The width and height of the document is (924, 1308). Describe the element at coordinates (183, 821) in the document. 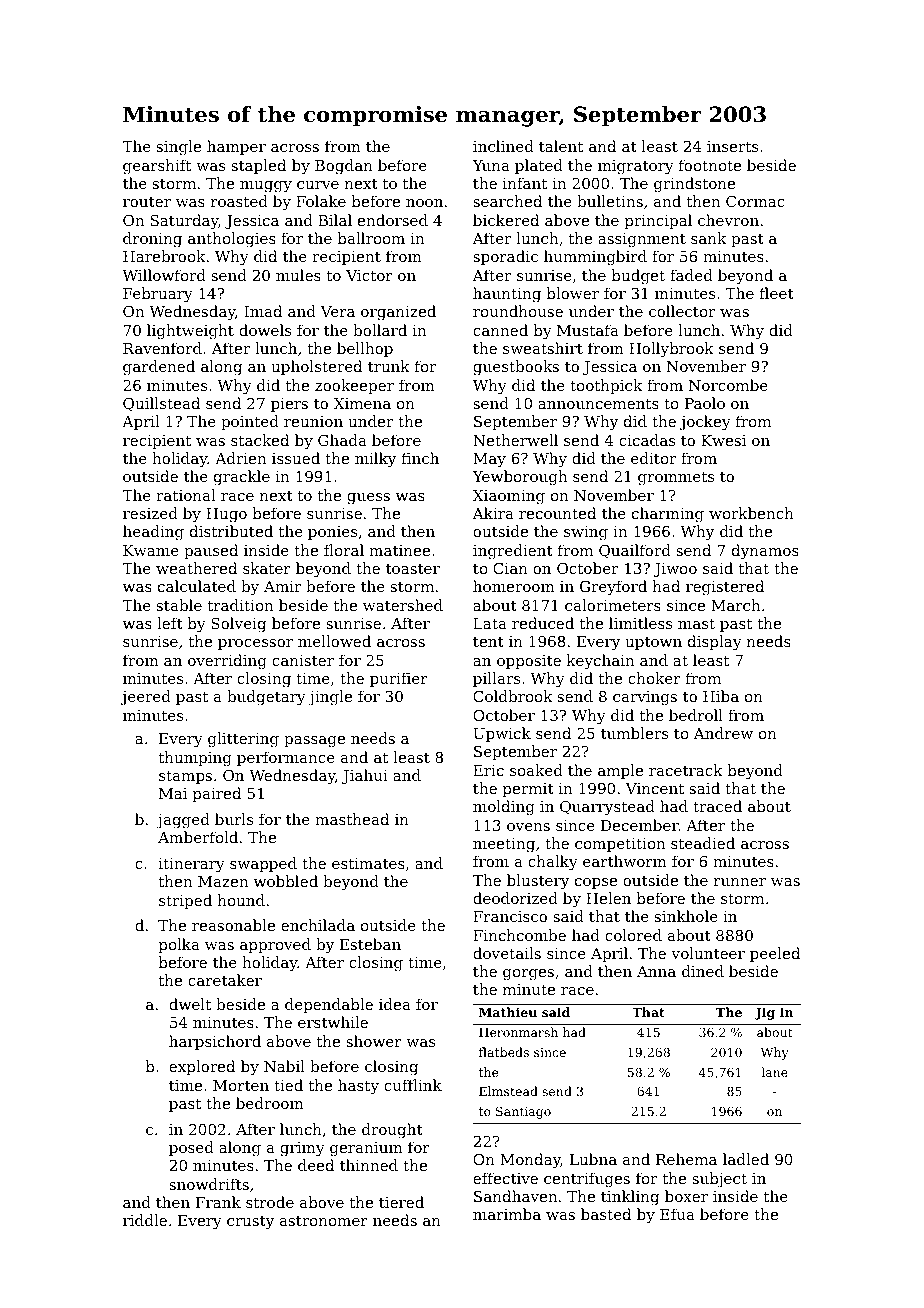

I see `jagged` at that location.
